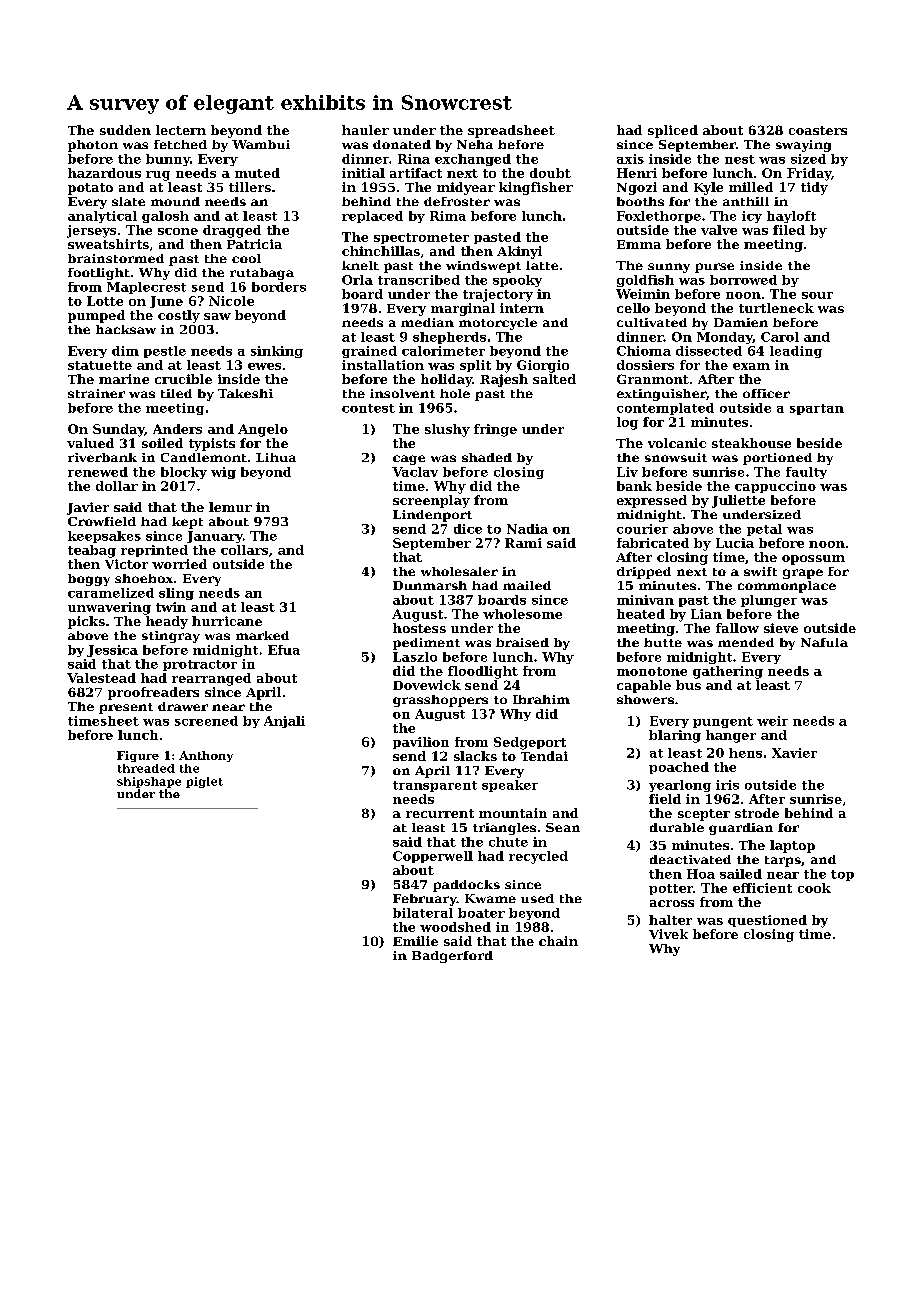 This screenshot has width=924, height=1308. Describe the element at coordinates (504, 380) in the screenshot. I see `Rajesh` at that location.
